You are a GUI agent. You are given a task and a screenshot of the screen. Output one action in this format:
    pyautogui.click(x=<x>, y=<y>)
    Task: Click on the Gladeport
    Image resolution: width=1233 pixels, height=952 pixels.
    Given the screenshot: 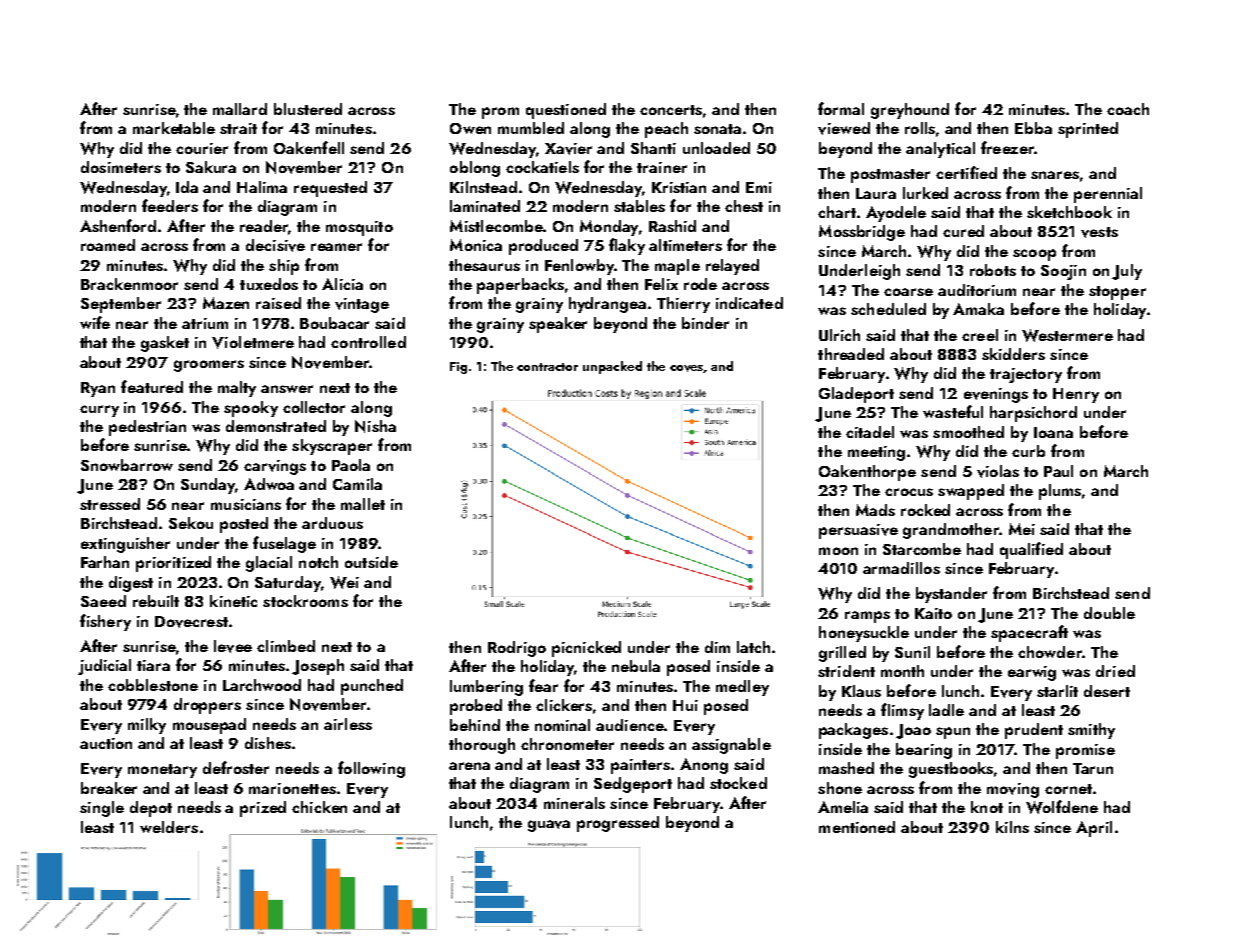 What is the action you would take?
    pyautogui.click(x=856, y=395)
